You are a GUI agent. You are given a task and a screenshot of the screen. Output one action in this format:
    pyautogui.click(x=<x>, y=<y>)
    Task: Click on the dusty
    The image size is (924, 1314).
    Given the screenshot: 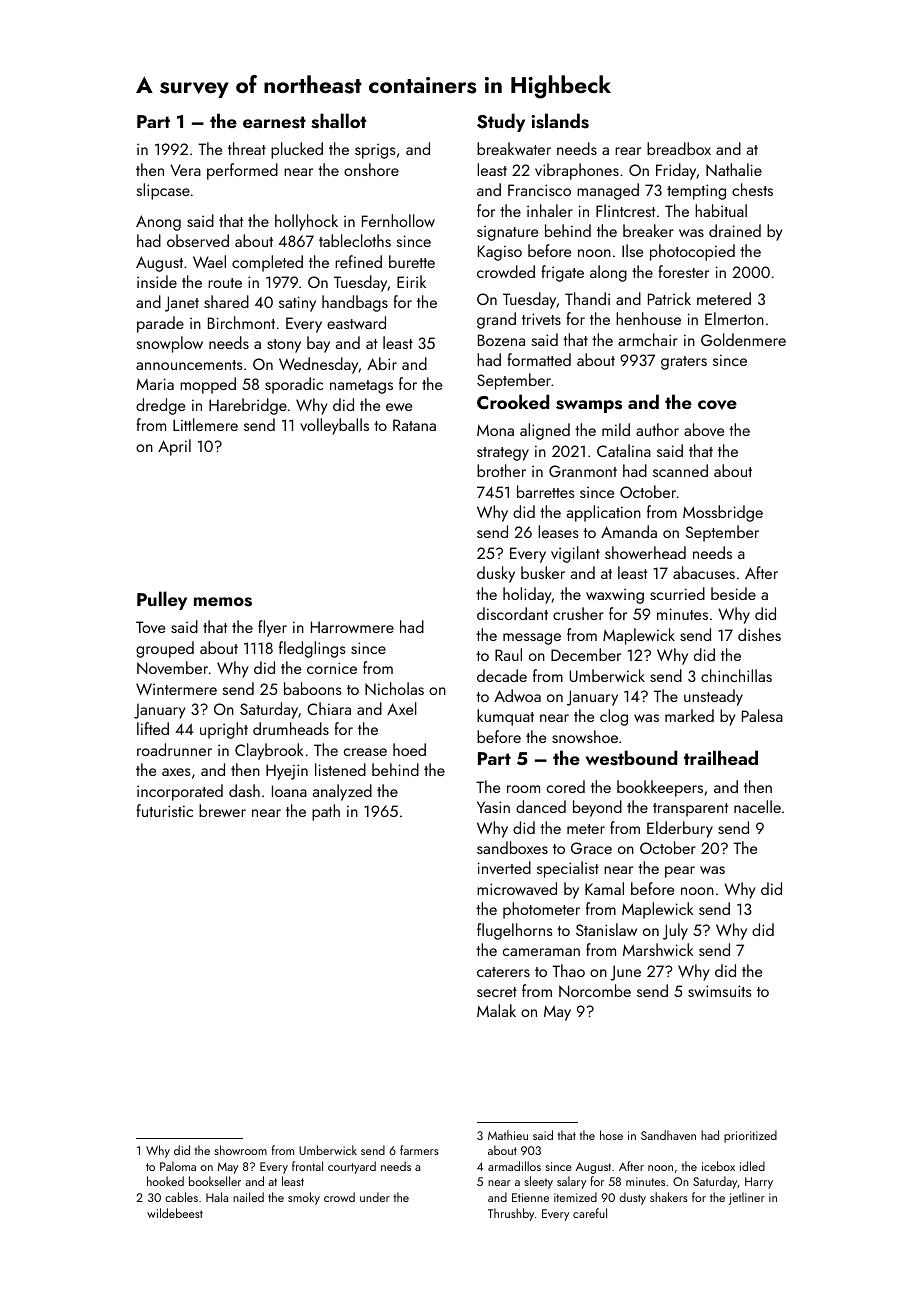 What is the action you would take?
    pyautogui.click(x=632, y=1198)
